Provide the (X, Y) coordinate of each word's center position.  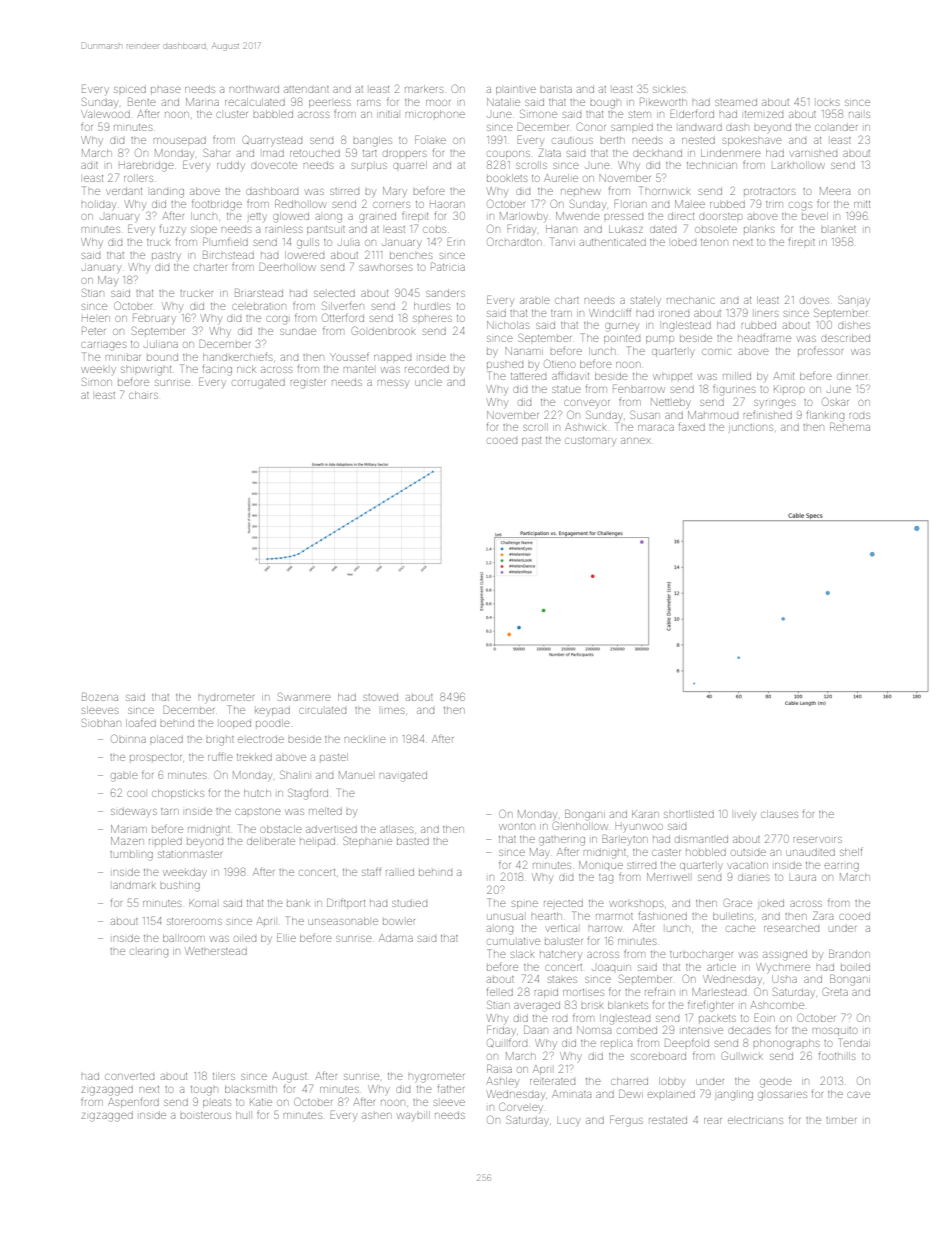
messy (393, 384)
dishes (854, 325)
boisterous (205, 1115)
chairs (143, 395)
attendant (306, 89)
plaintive (516, 90)
